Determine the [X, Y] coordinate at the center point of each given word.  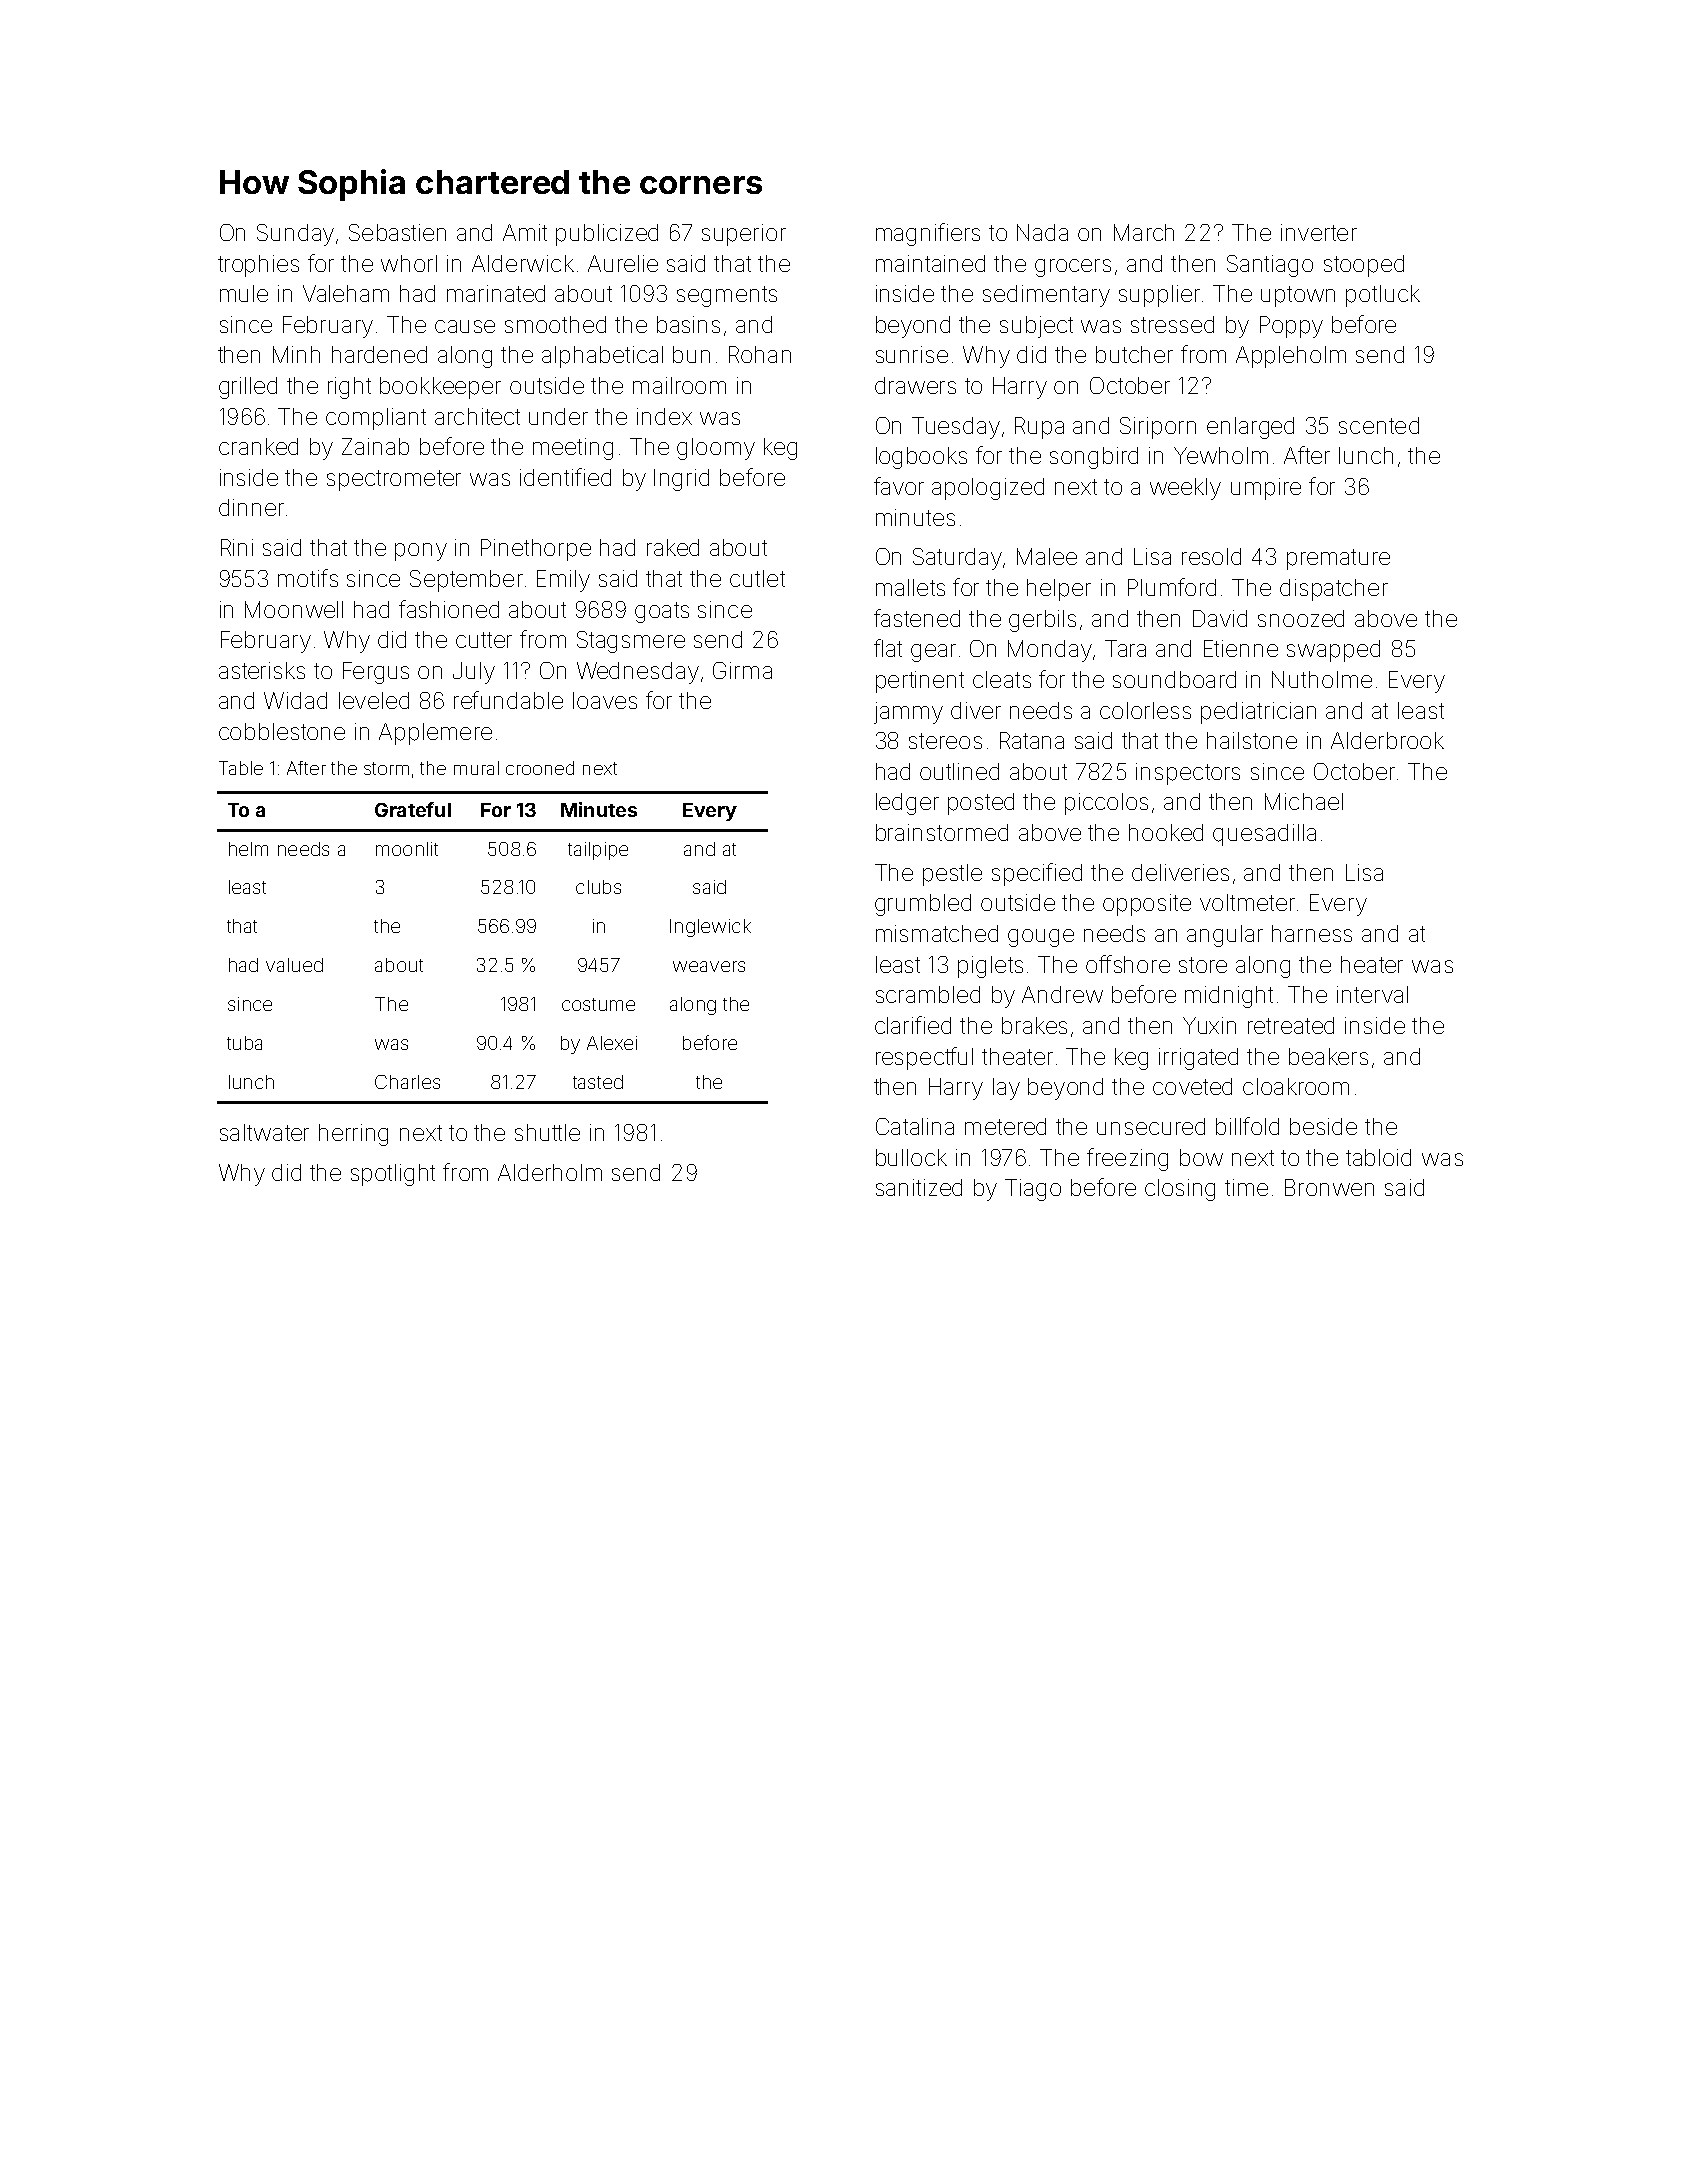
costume [598, 1004]
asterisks [262, 670]
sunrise [912, 354]
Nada [1042, 232]
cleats [1002, 679]
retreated [1291, 1025]
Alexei [612, 1043]
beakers [1328, 1056]
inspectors [1188, 774]
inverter [1319, 232]
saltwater [264, 1132]
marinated [496, 293]
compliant [376, 419]
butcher [1134, 354]
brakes [1034, 1025]
